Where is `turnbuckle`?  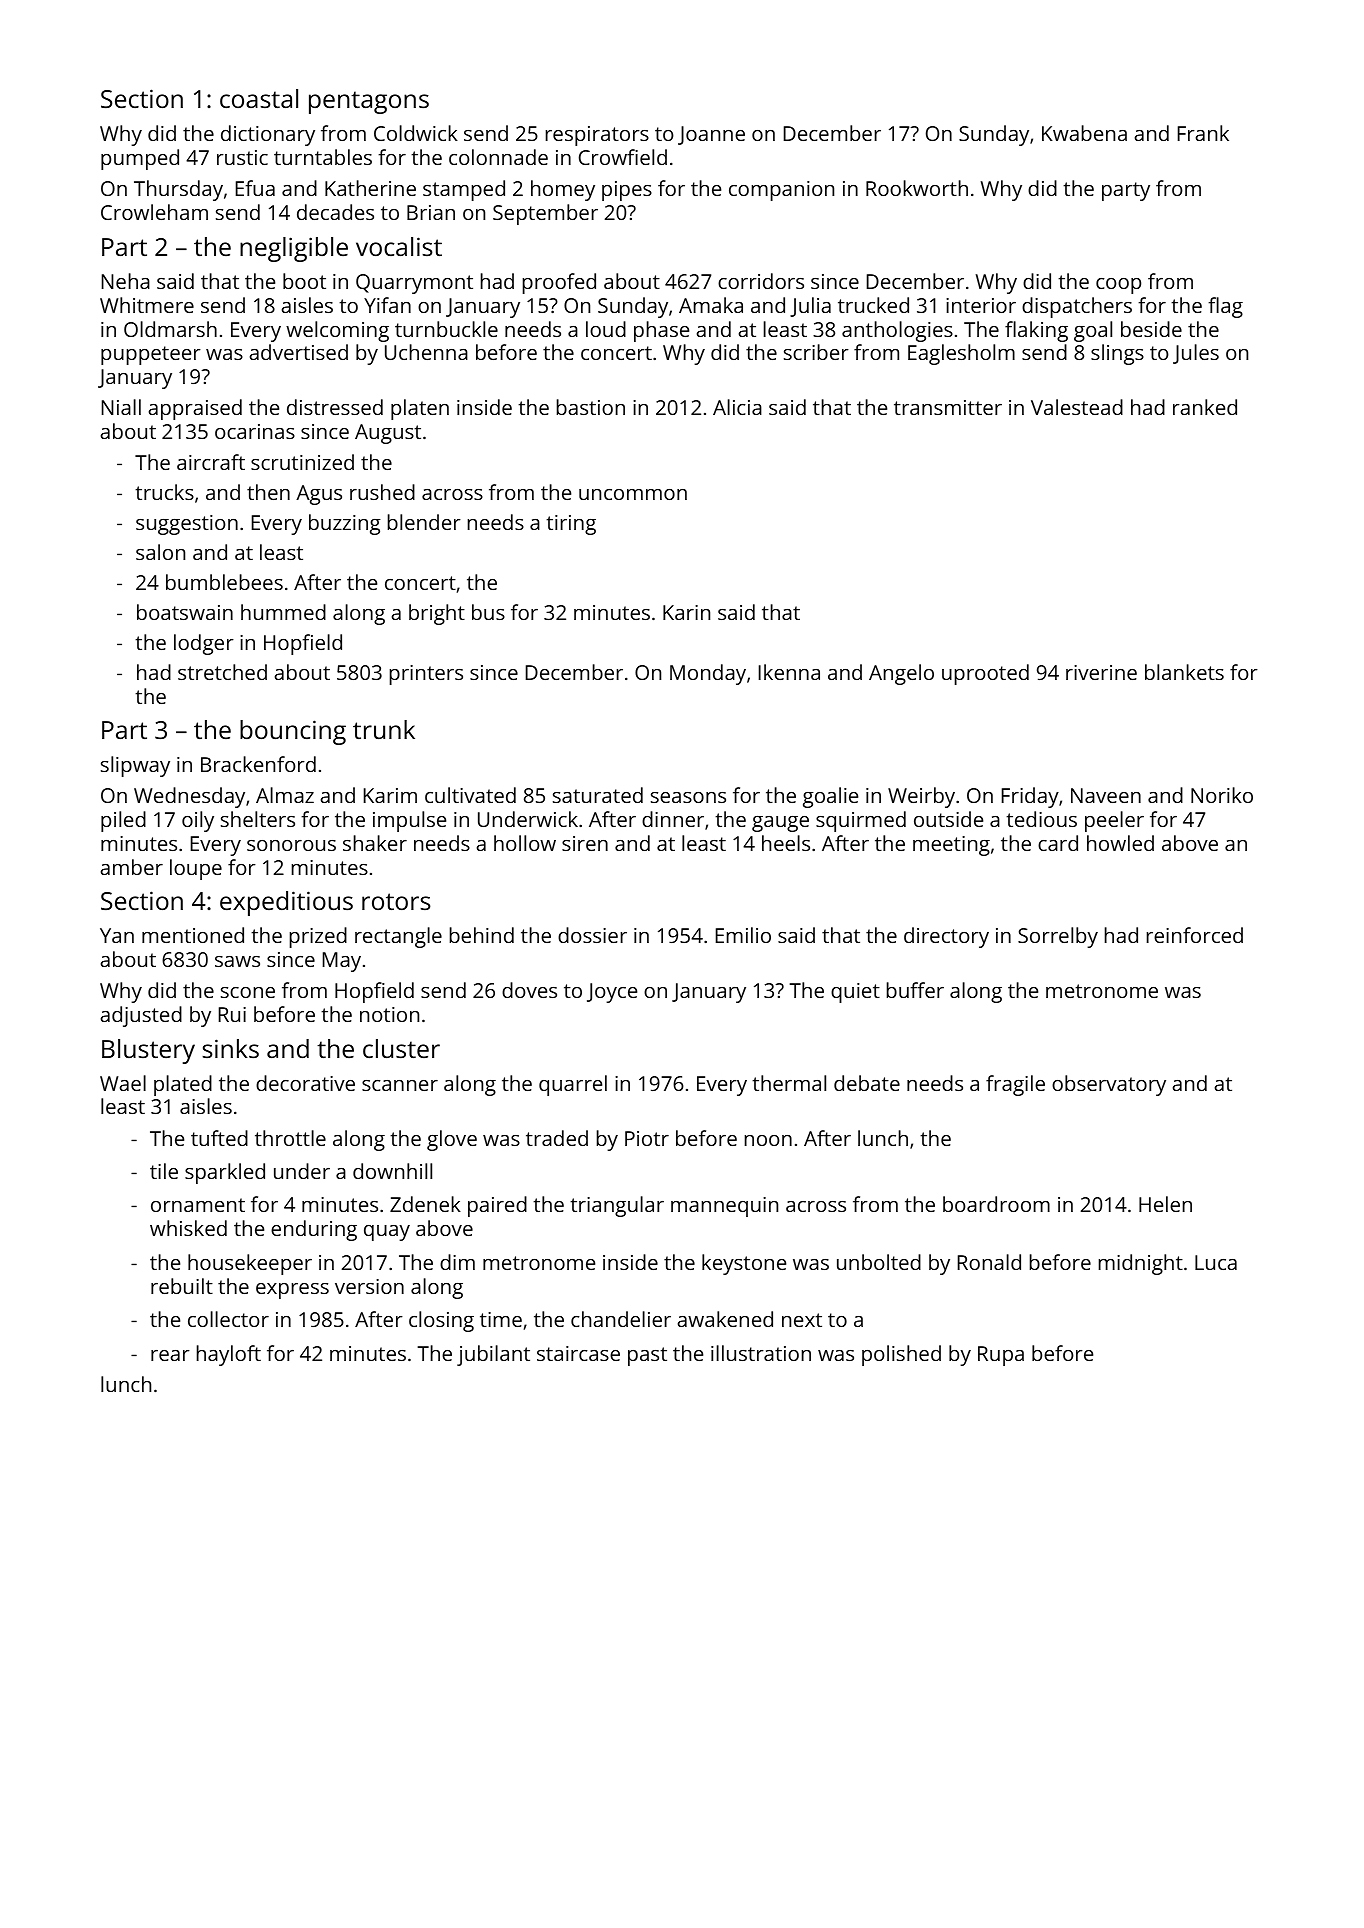
turnbuckle is located at coordinates (446, 329).
